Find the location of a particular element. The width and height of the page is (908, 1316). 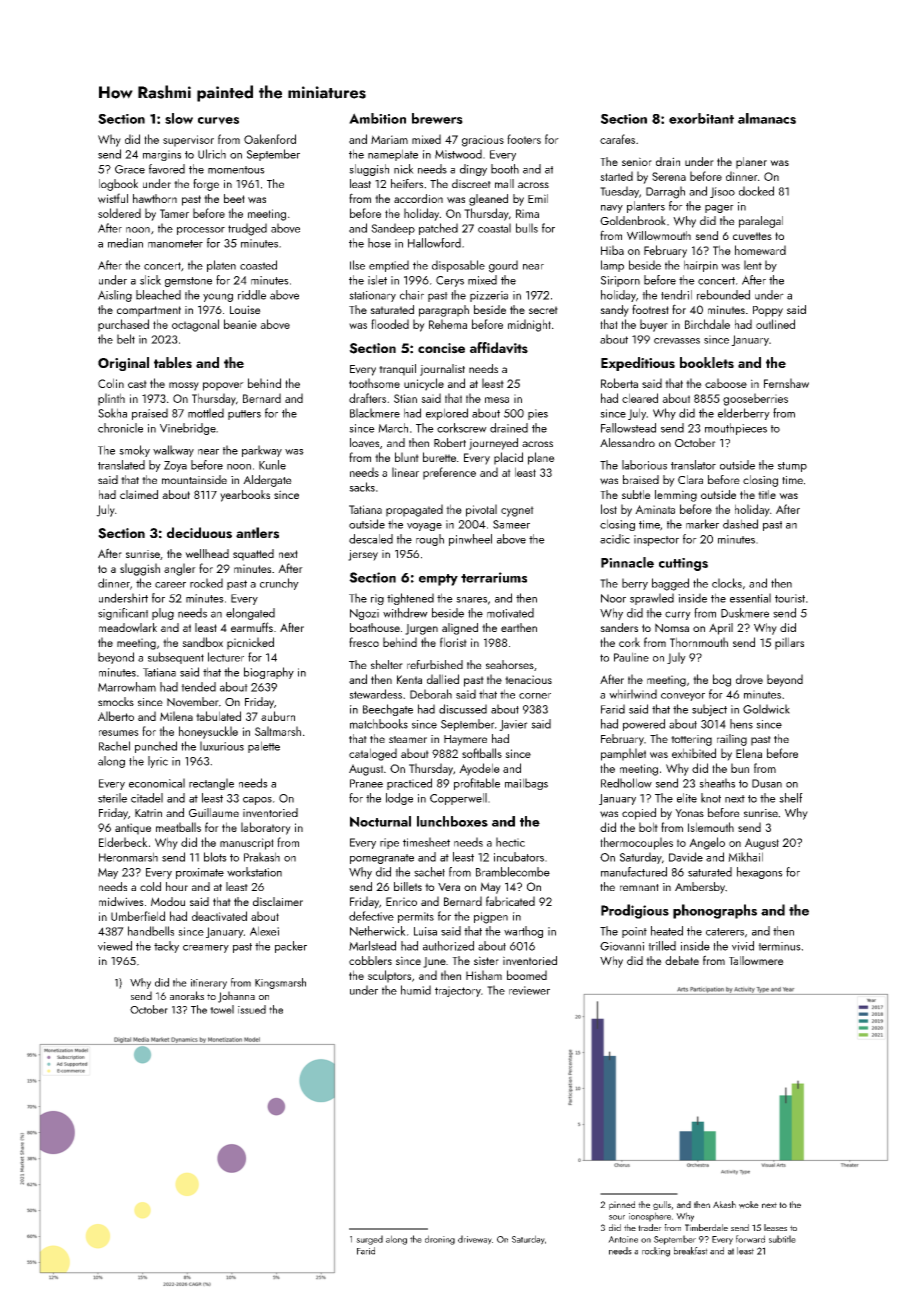

surged is located at coordinates (369, 1240).
